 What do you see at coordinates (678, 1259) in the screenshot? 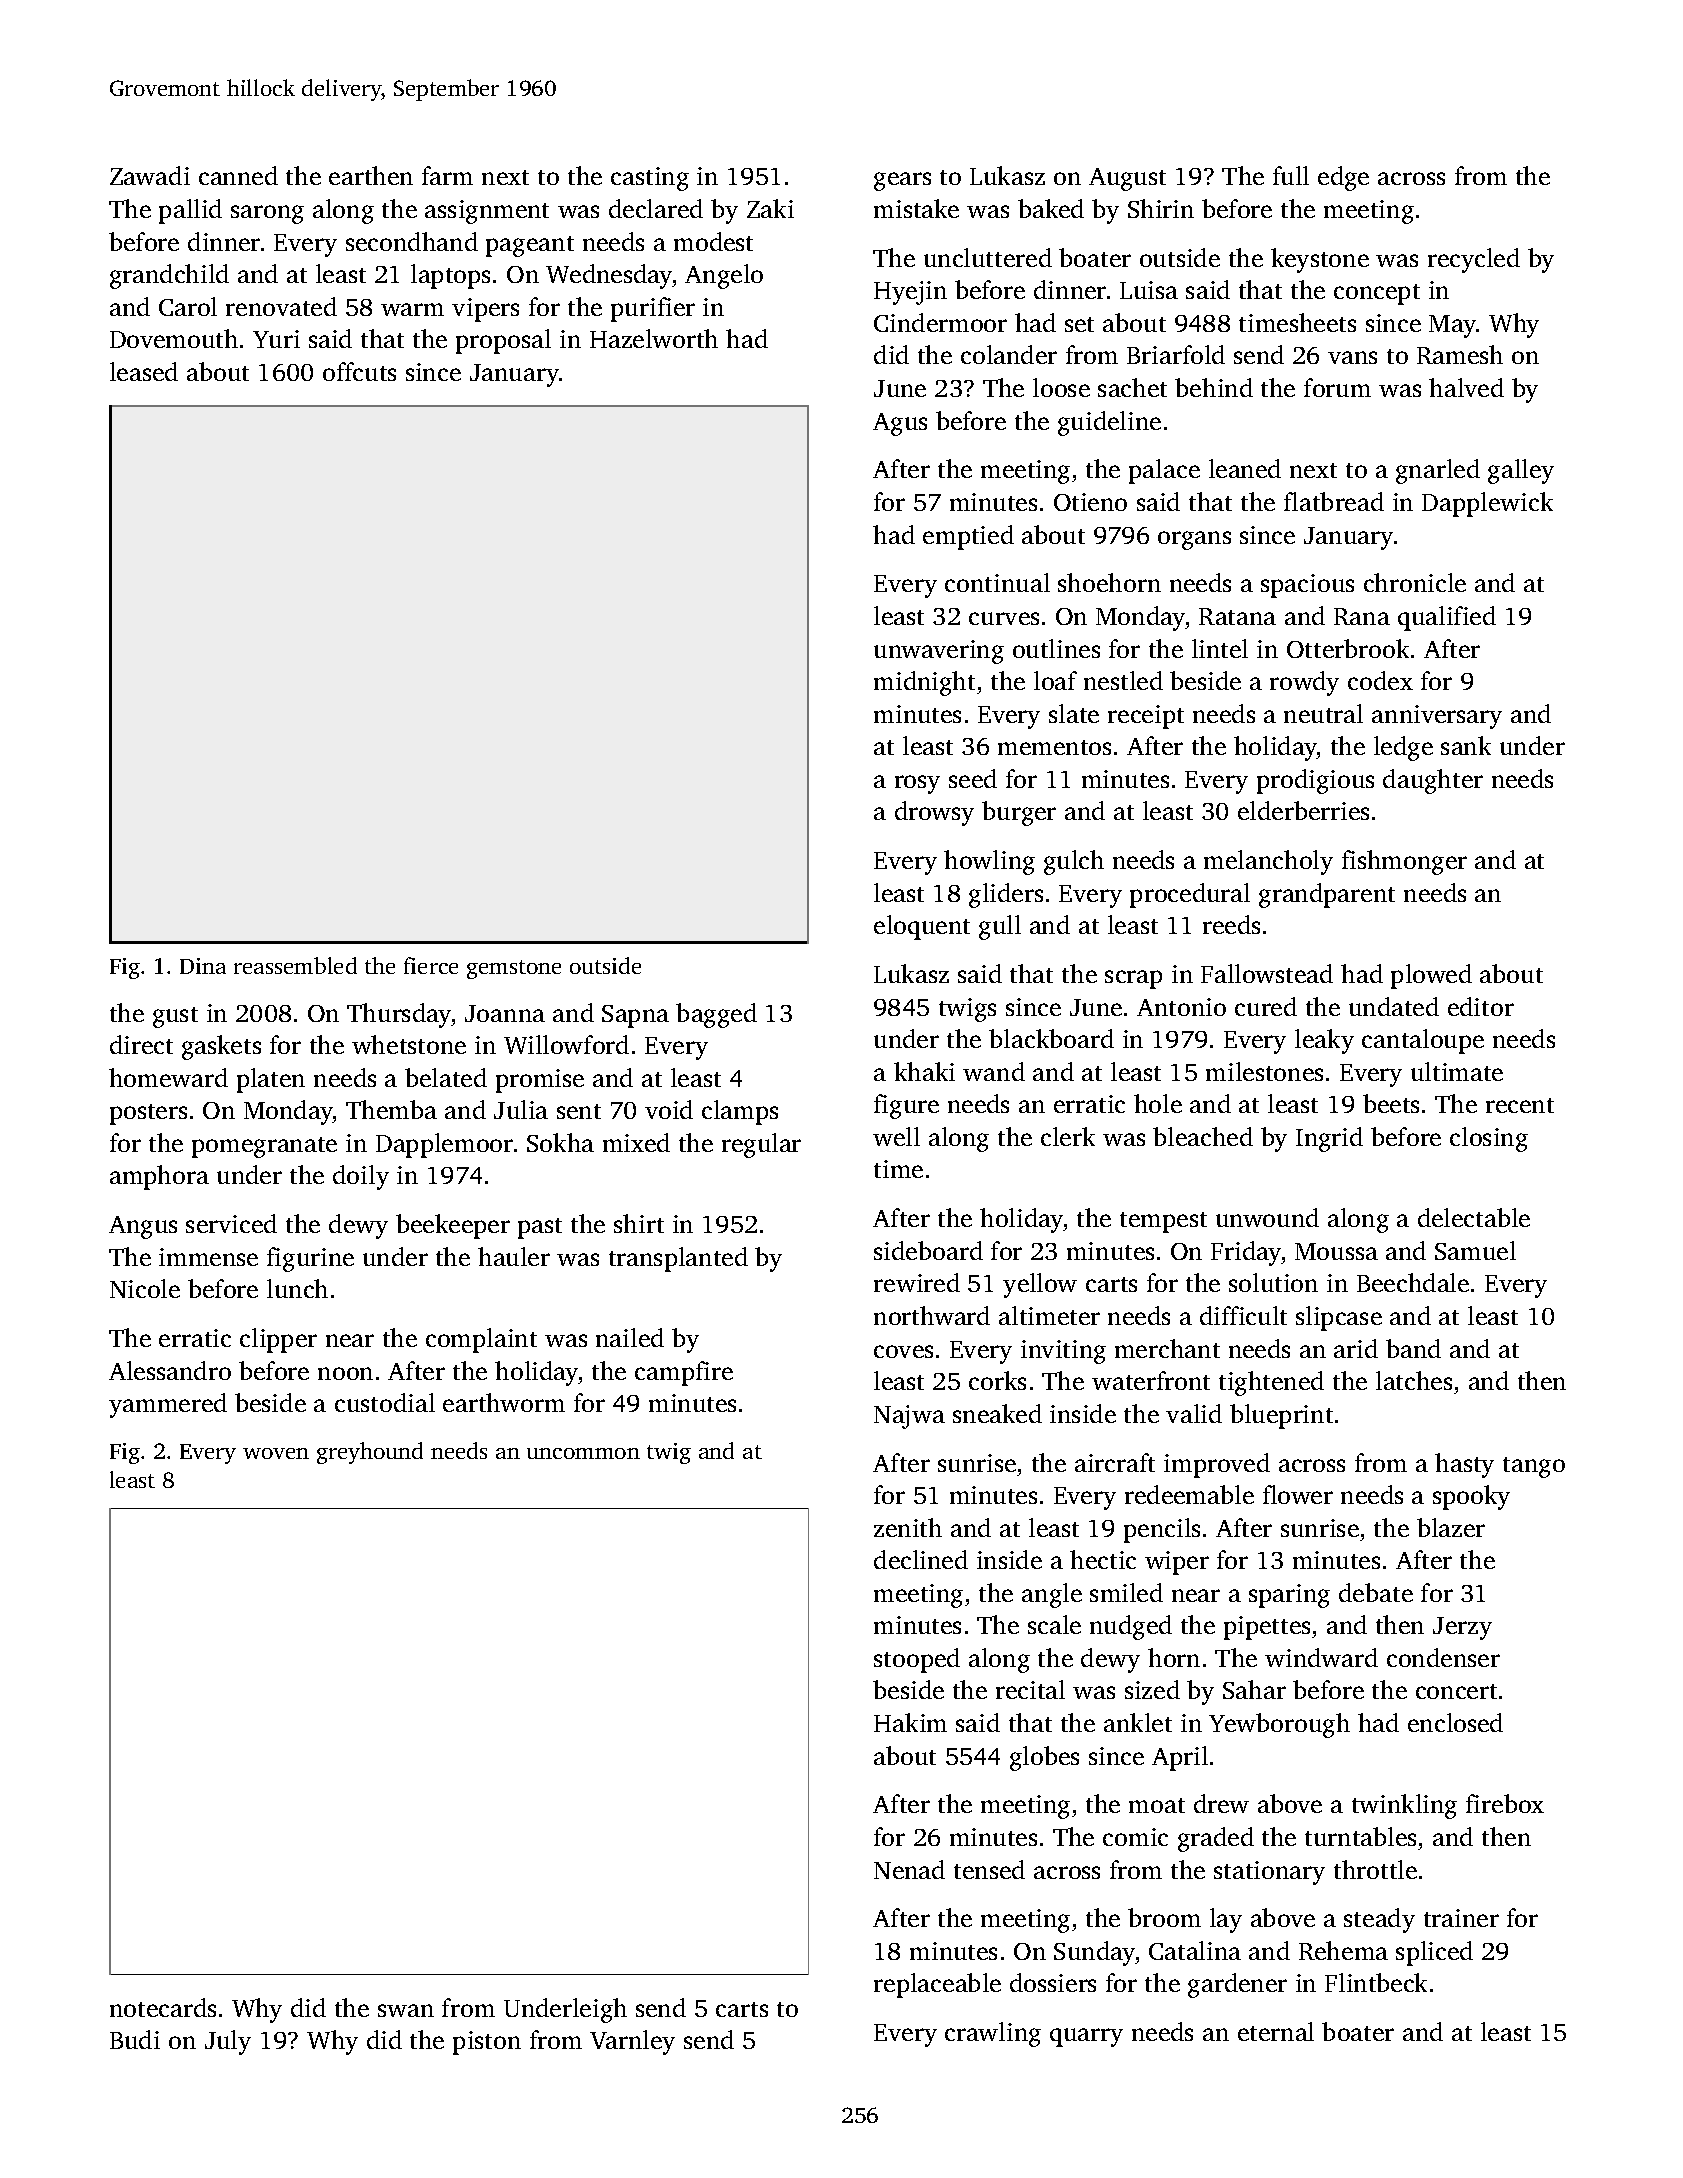
I see `transplanted` at bounding box center [678, 1259].
